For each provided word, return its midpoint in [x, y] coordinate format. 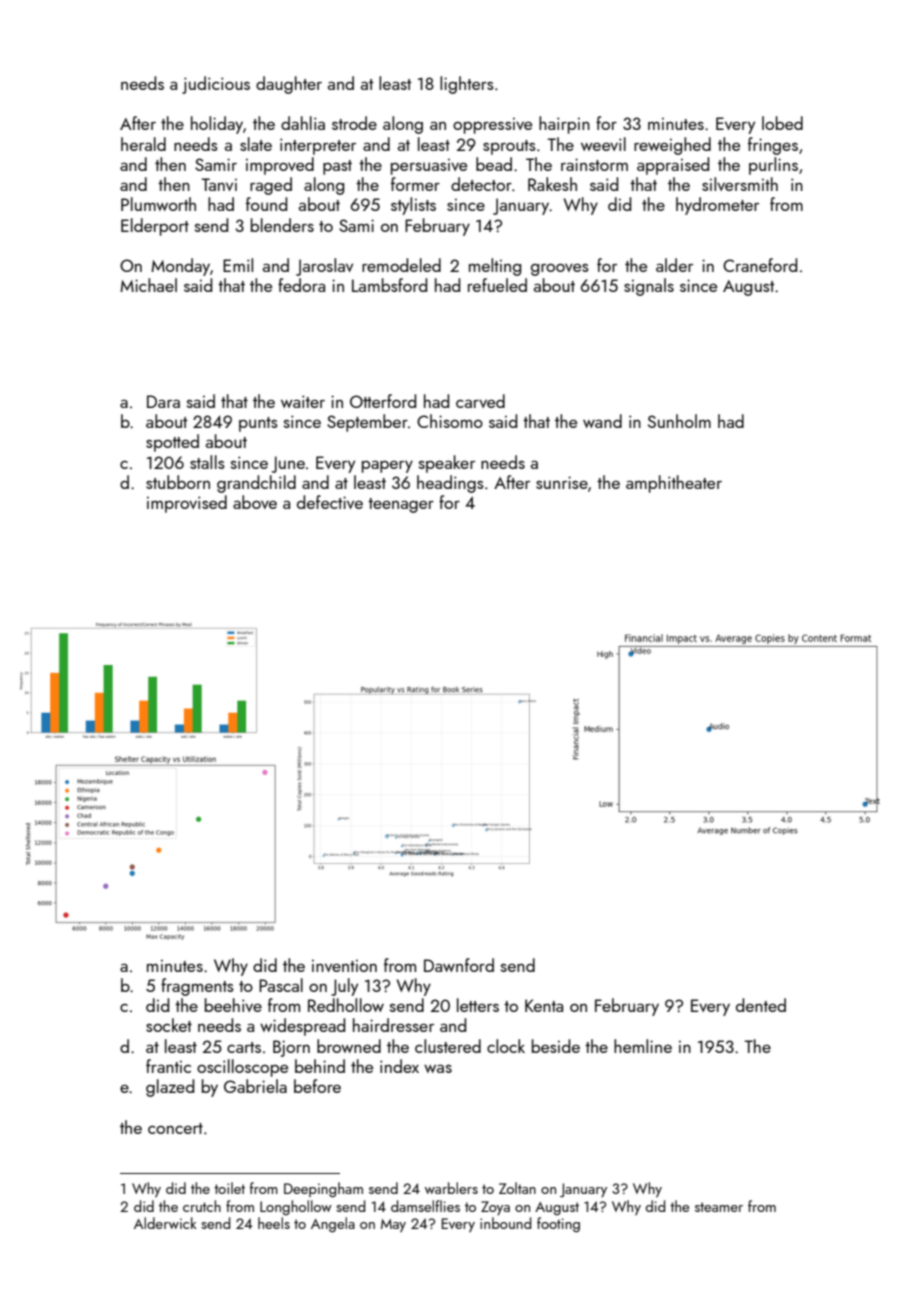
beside [556, 1046]
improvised [187, 504]
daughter [289, 85]
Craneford [760, 265]
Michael [148, 285]
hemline [643, 1046]
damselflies [425, 1206]
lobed [782, 123]
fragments [197, 987]
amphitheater [674, 484]
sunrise [562, 482]
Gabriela [255, 1086]
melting [495, 267]
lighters [467, 85]
